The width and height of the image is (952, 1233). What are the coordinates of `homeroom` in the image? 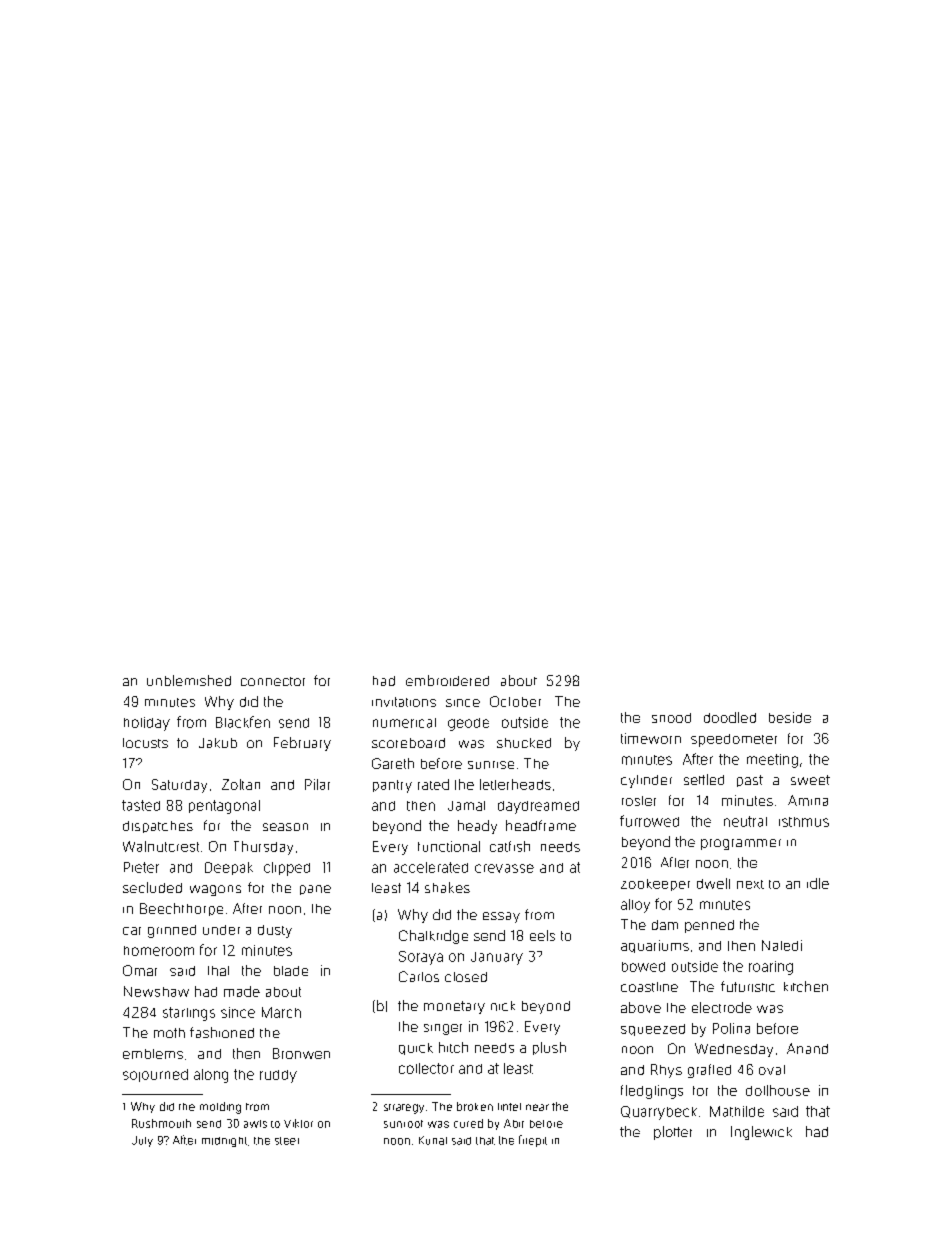 It's located at (159, 951).
